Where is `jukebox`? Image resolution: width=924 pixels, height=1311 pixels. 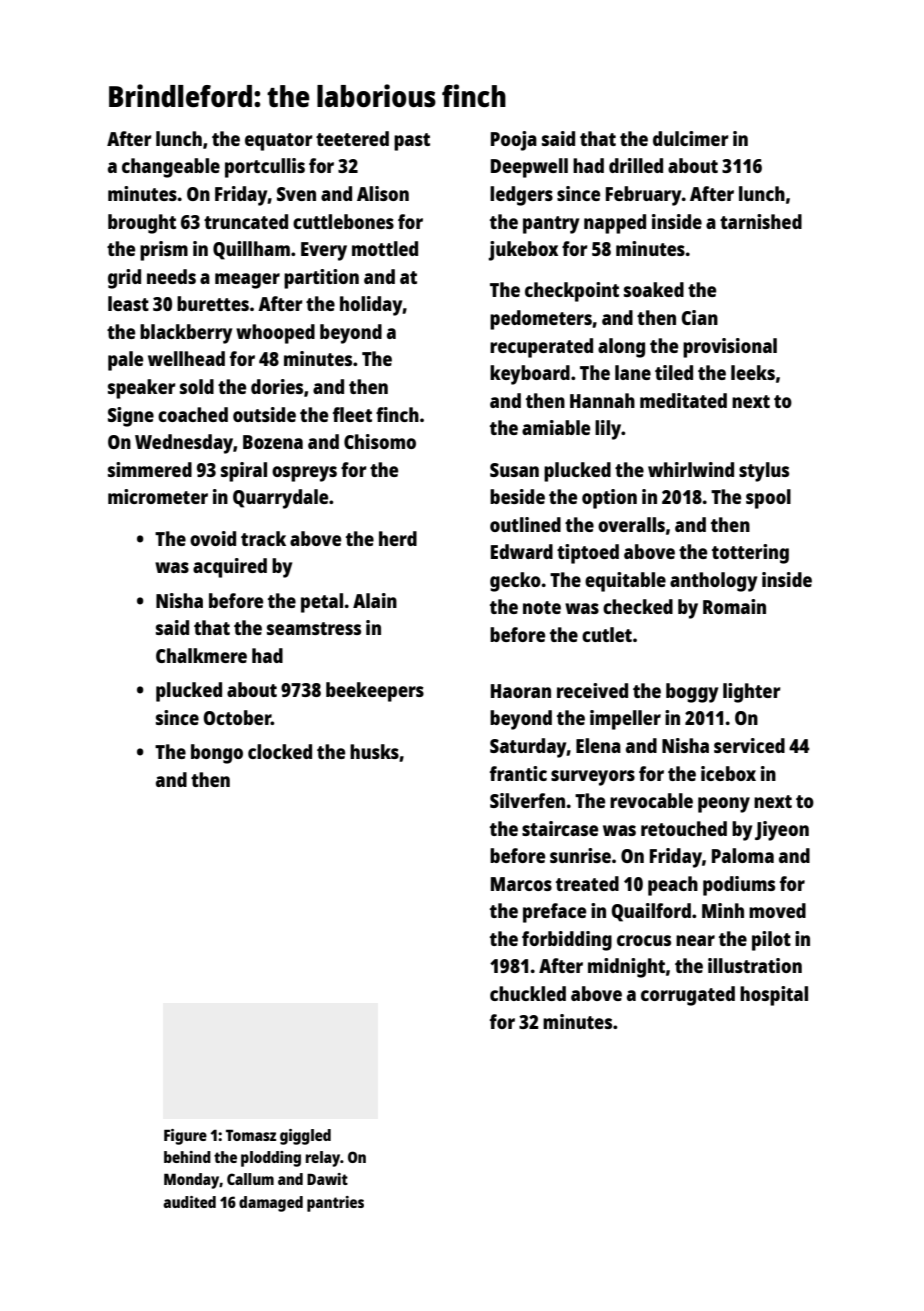
jukebox is located at coordinates (523, 251).
